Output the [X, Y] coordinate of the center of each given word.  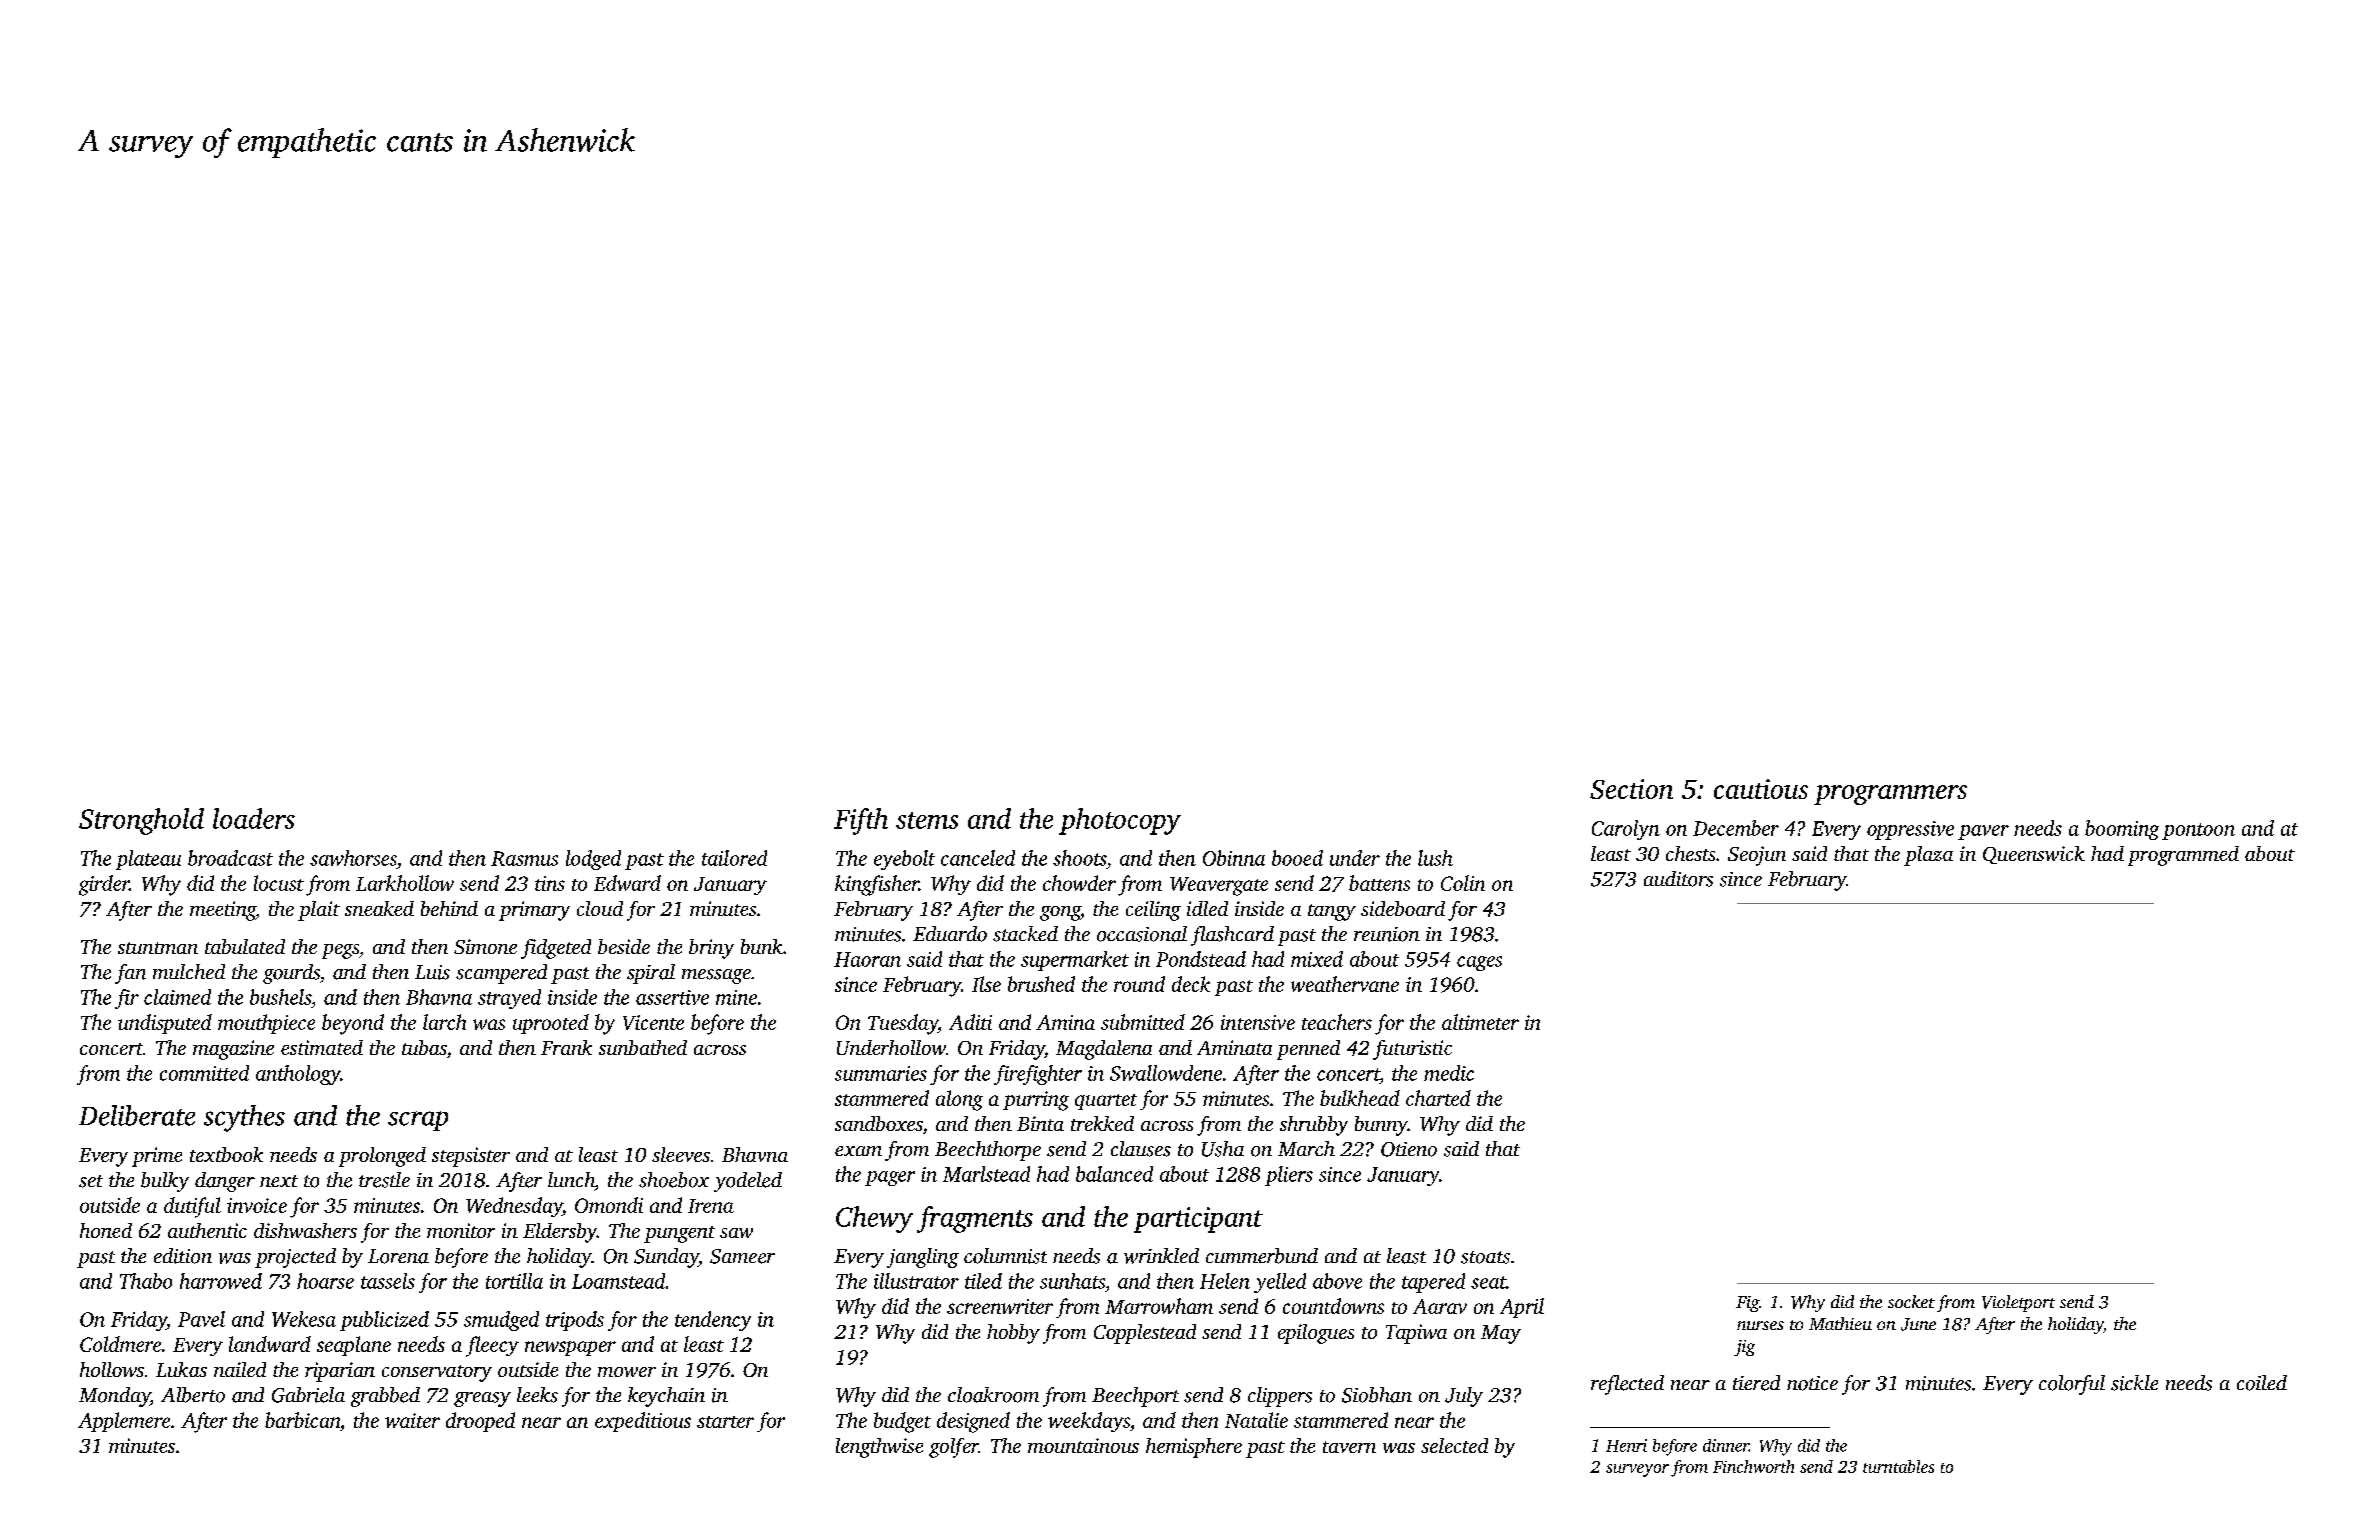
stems [927, 820]
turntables [1898, 1466]
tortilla [514, 1281]
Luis [432, 972]
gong [1060, 913]
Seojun [1757, 856]
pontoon [2198, 831]
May [1501, 1334]
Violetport [2018, 1303]
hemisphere [1194, 1448]
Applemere [124, 1422]
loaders [254, 818]
